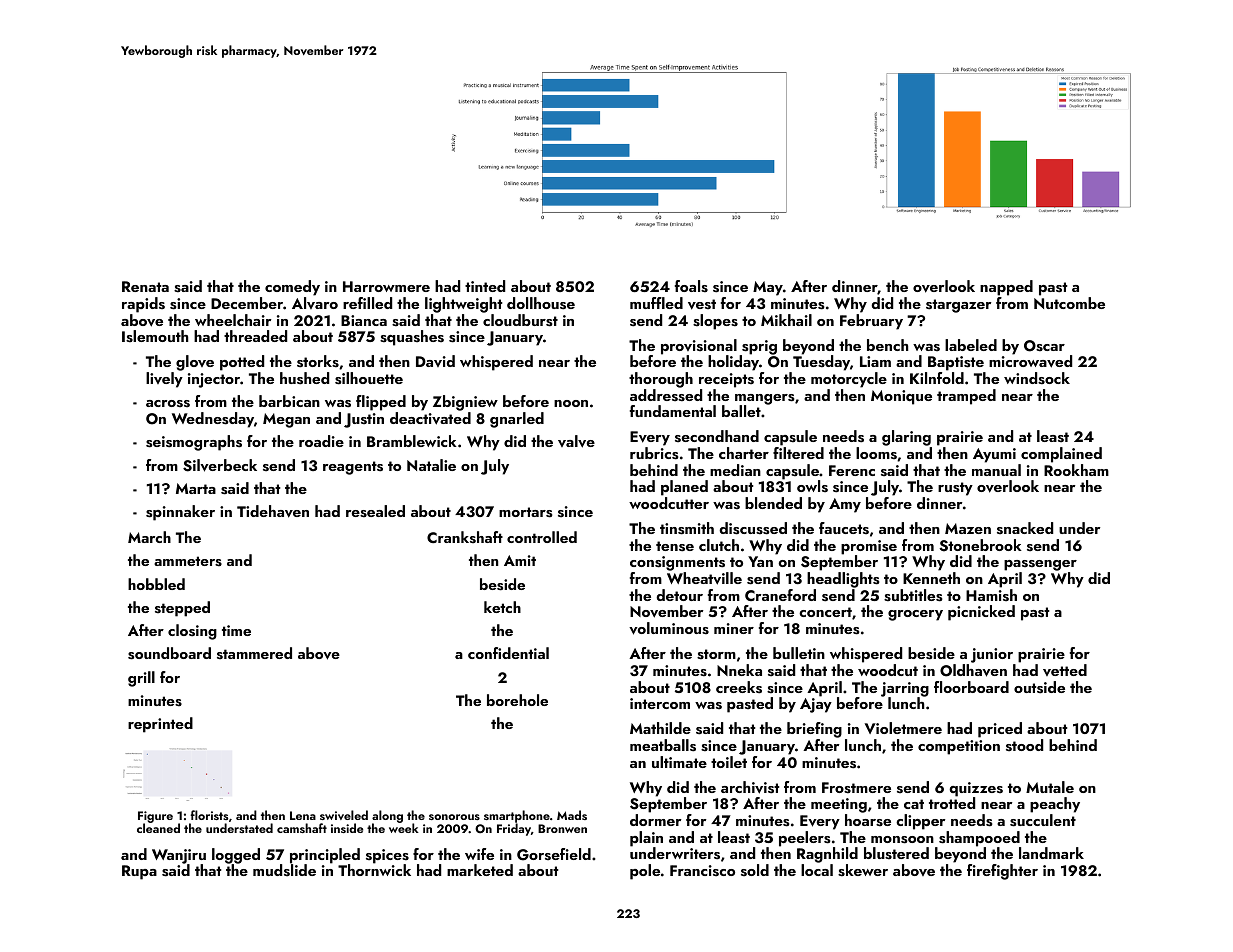  I want to click on glove, so click(195, 363).
